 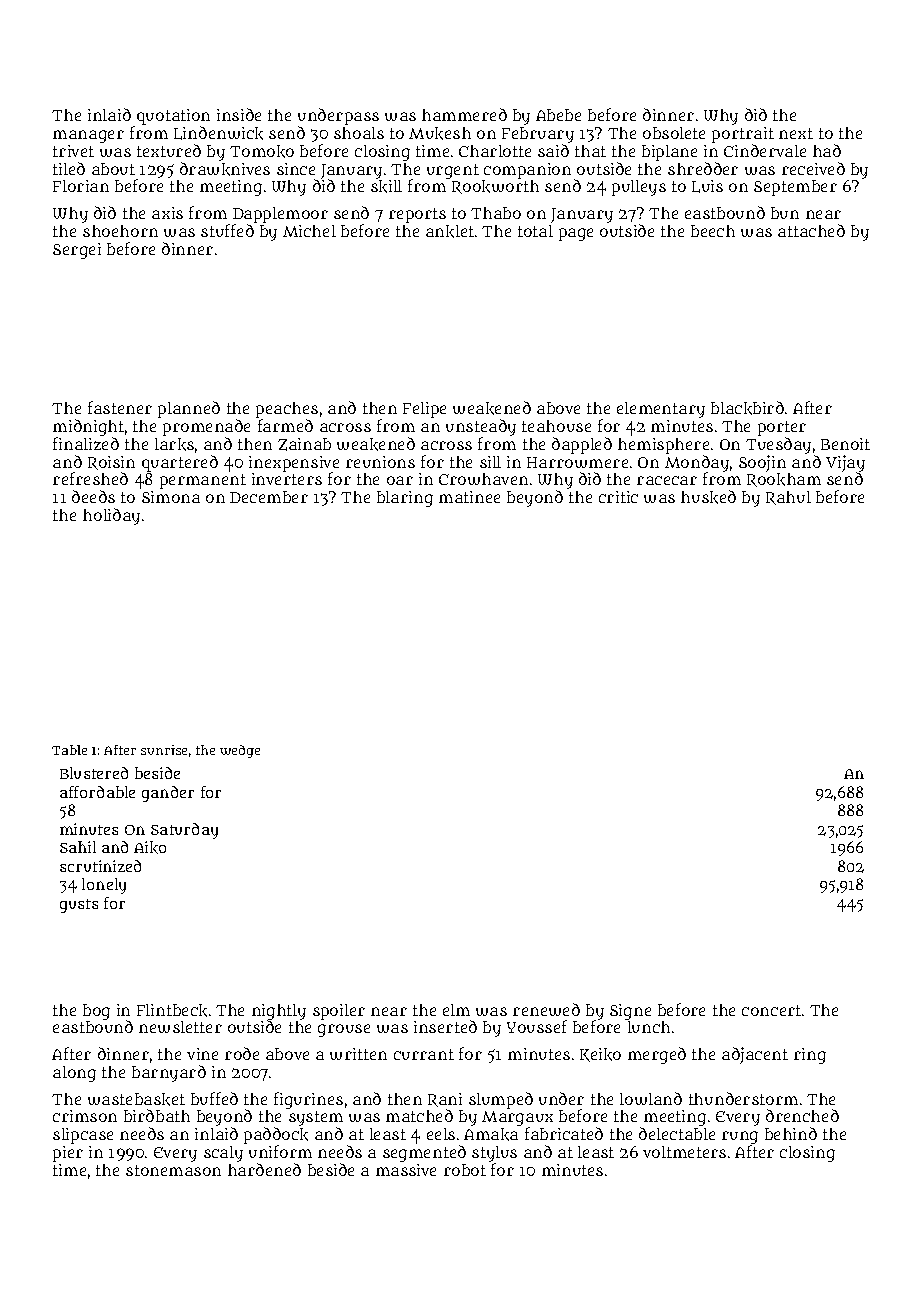 What do you see at coordinates (796, 133) in the page?
I see `next` at bounding box center [796, 133].
